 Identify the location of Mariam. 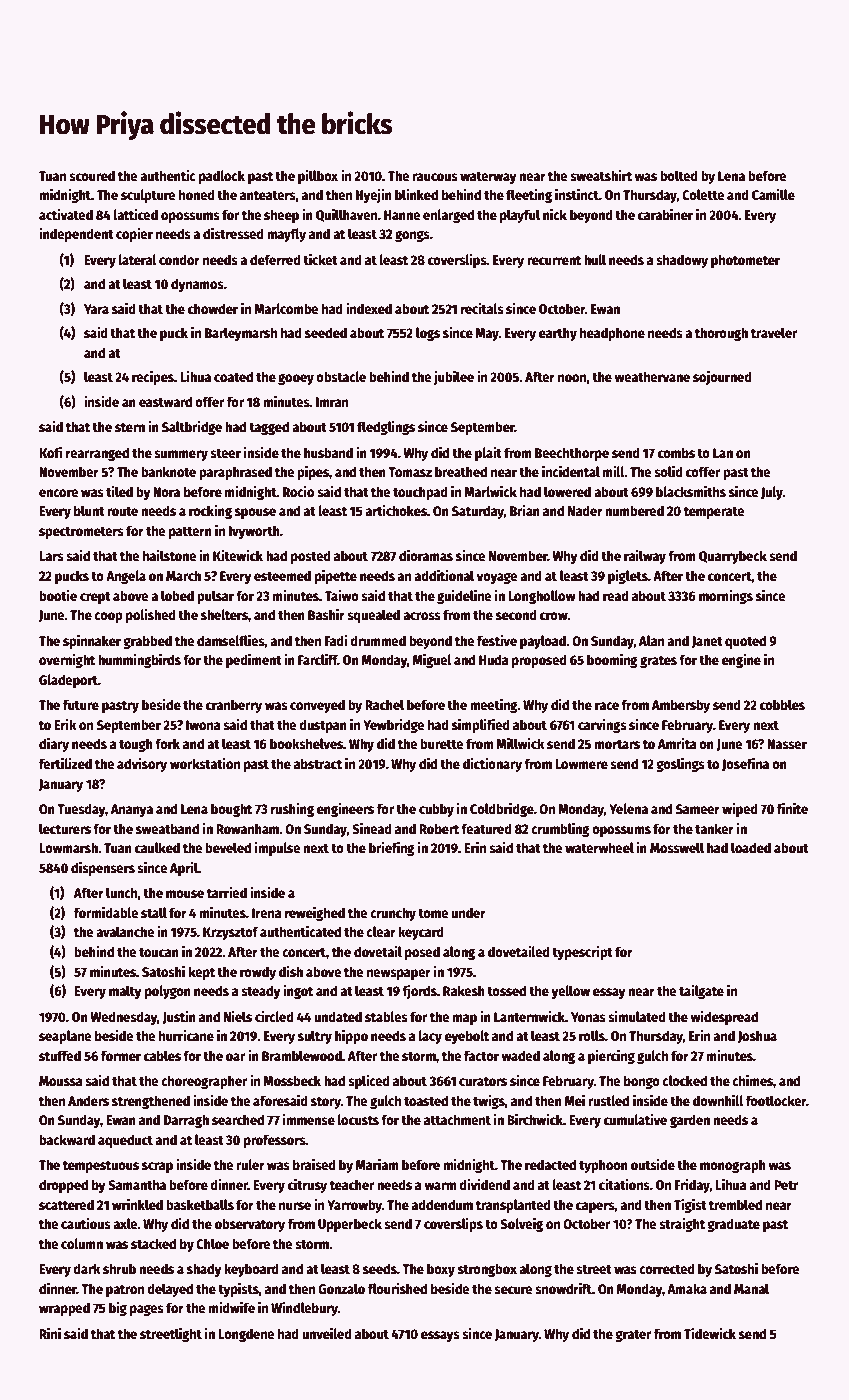
(377, 1164).
